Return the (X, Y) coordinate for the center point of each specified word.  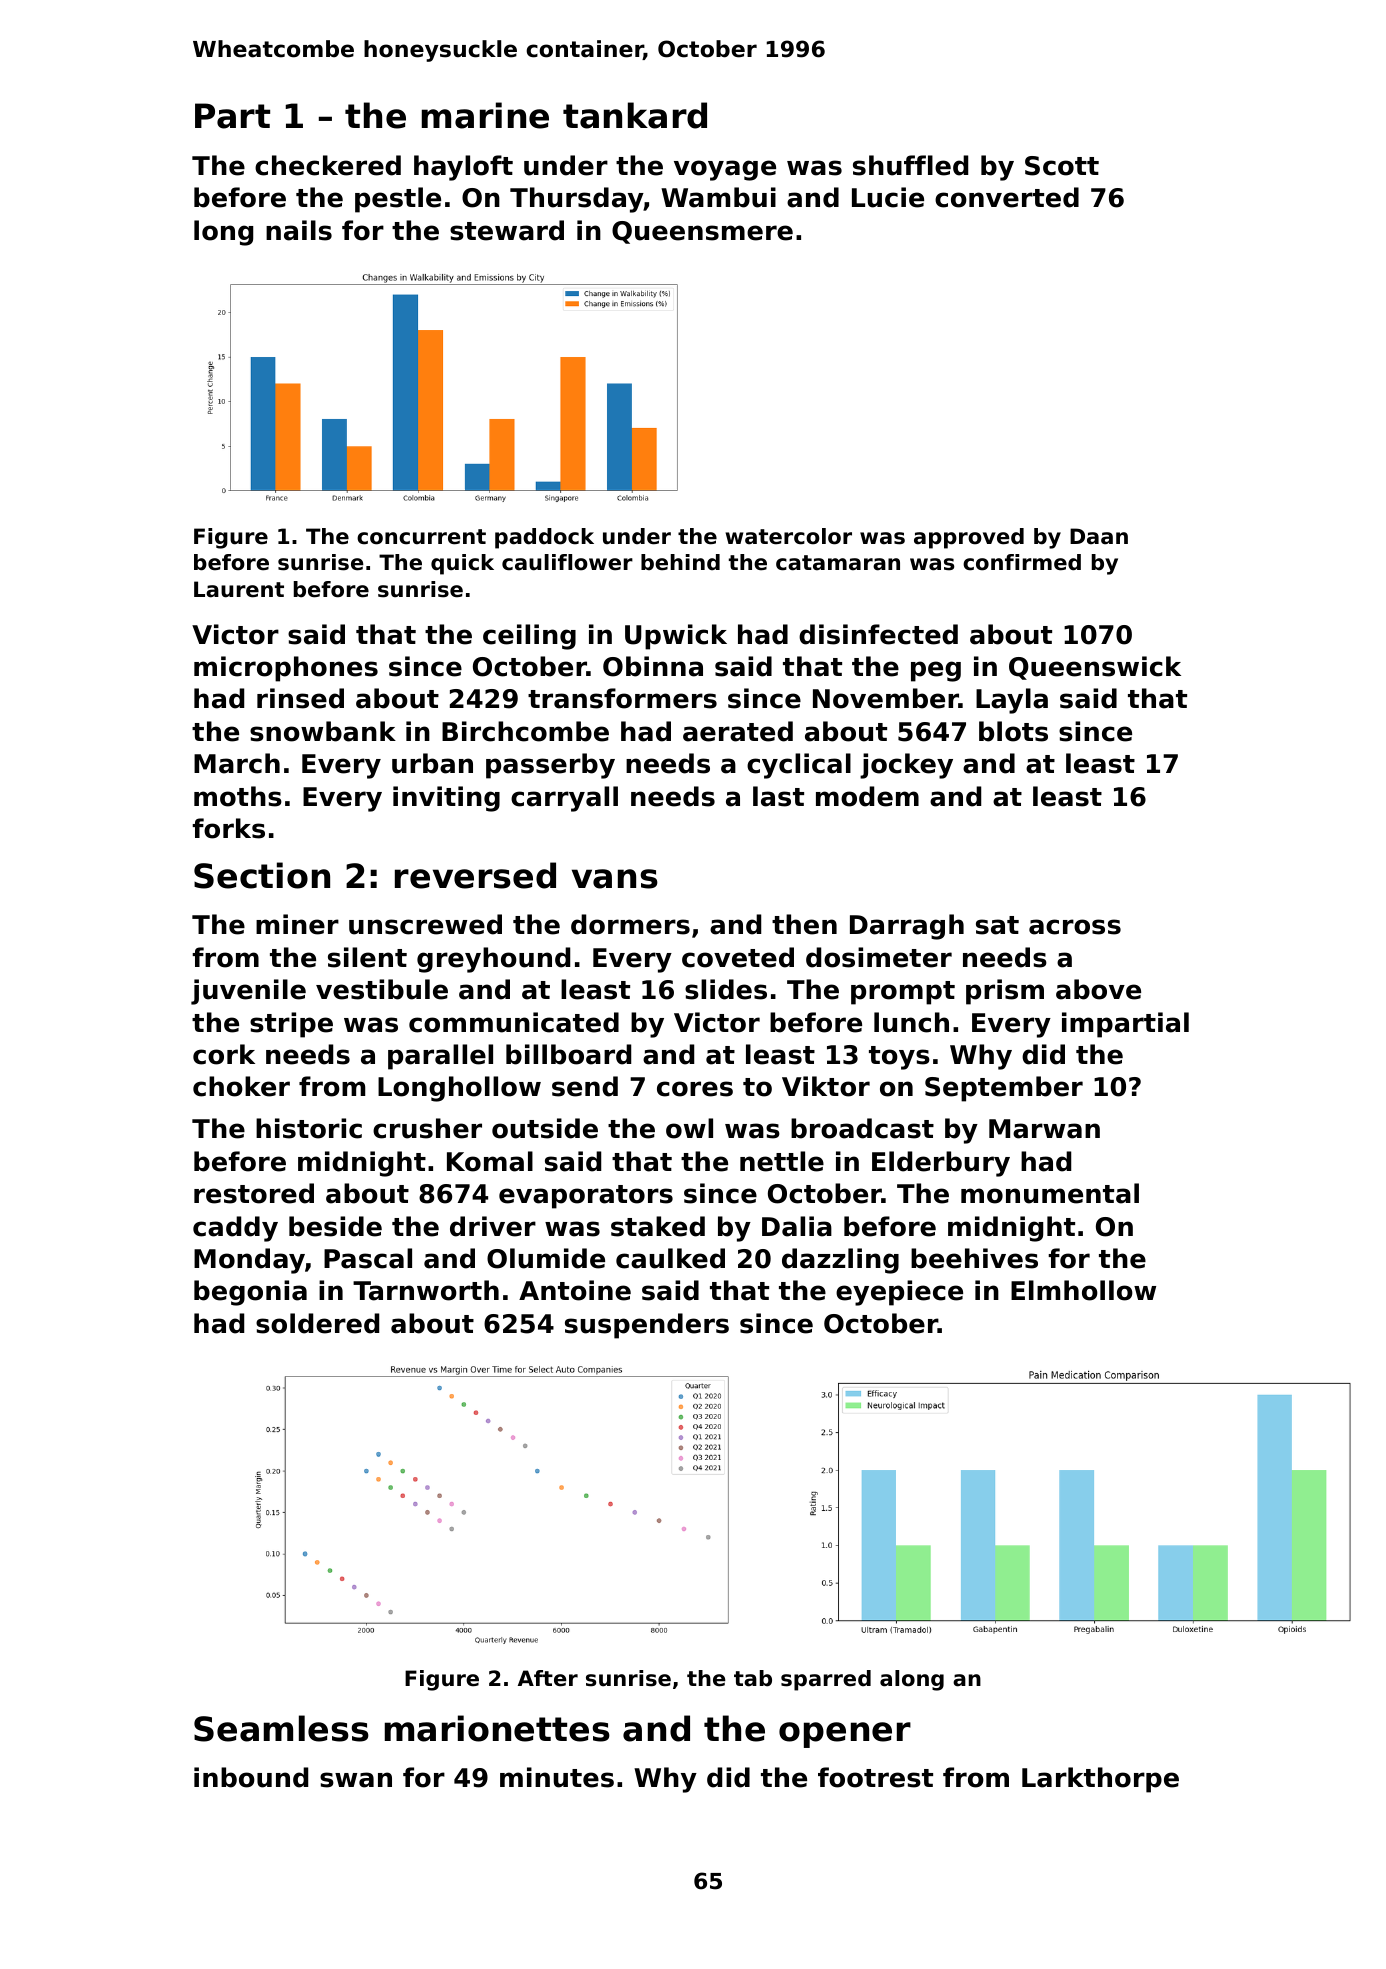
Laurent (239, 589)
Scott (1062, 166)
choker (241, 1086)
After (548, 1678)
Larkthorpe (1100, 1780)
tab (753, 1678)
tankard (635, 115)
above (1098, 989)
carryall (564, 799)
